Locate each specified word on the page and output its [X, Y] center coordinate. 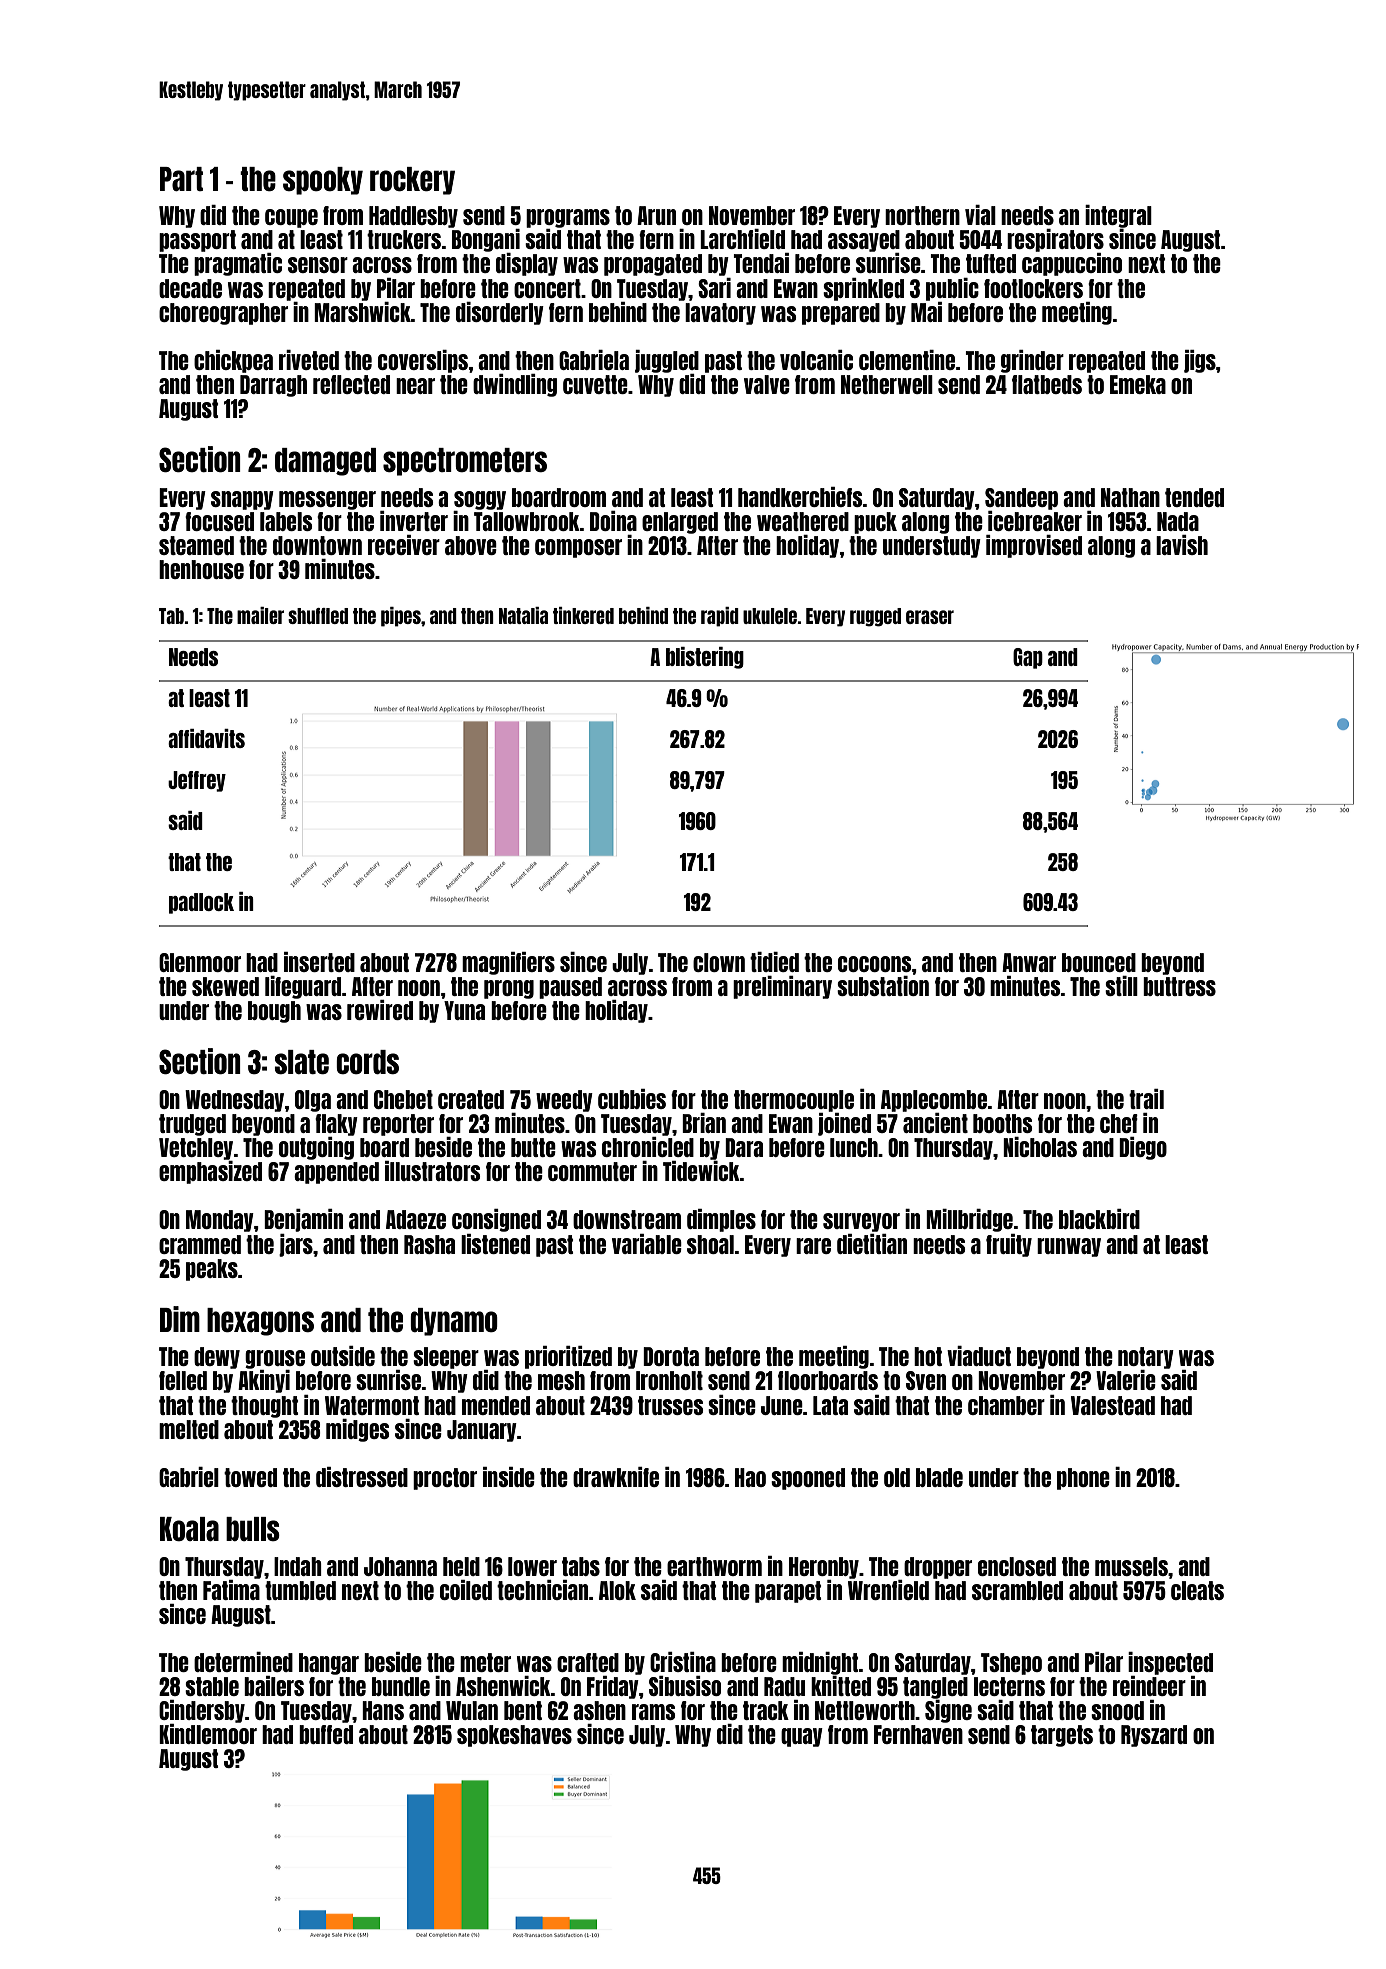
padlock [201, 903]
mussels [1131, 1566]
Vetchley [196, 1149]
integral [1118, 216]
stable [212, 1686]
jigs [1200, 361]
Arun [656, 215]
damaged [325, 462]
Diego [1143, 1148]
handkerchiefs [800, 497]
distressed [362, 1477]
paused [570, 988]
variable [647, 1244]
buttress [1179, 986]
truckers [404, 239]
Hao [750, 1477]
